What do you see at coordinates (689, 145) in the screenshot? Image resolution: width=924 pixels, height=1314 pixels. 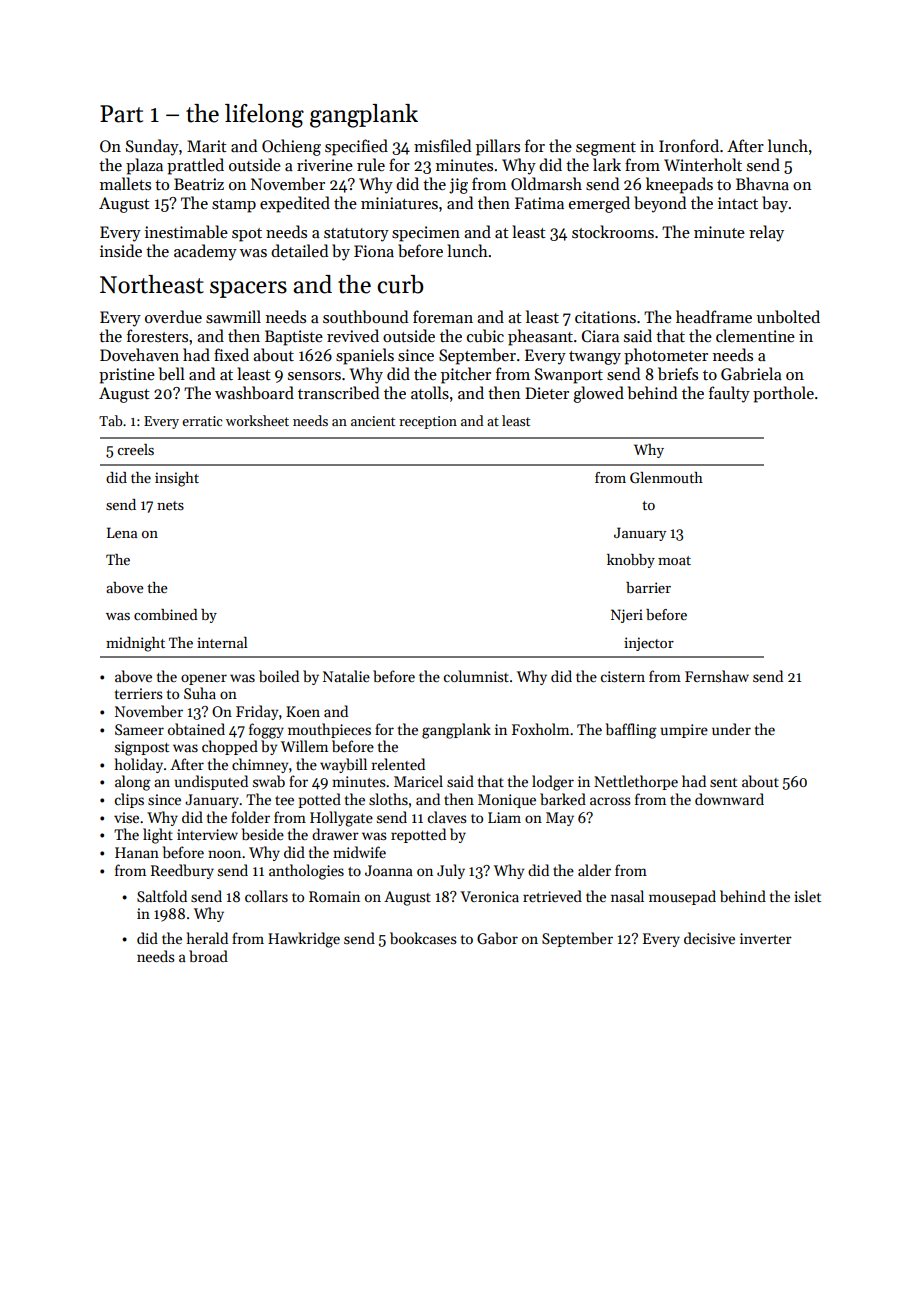 I see `Ironford` at bounding box center [689, 145].
